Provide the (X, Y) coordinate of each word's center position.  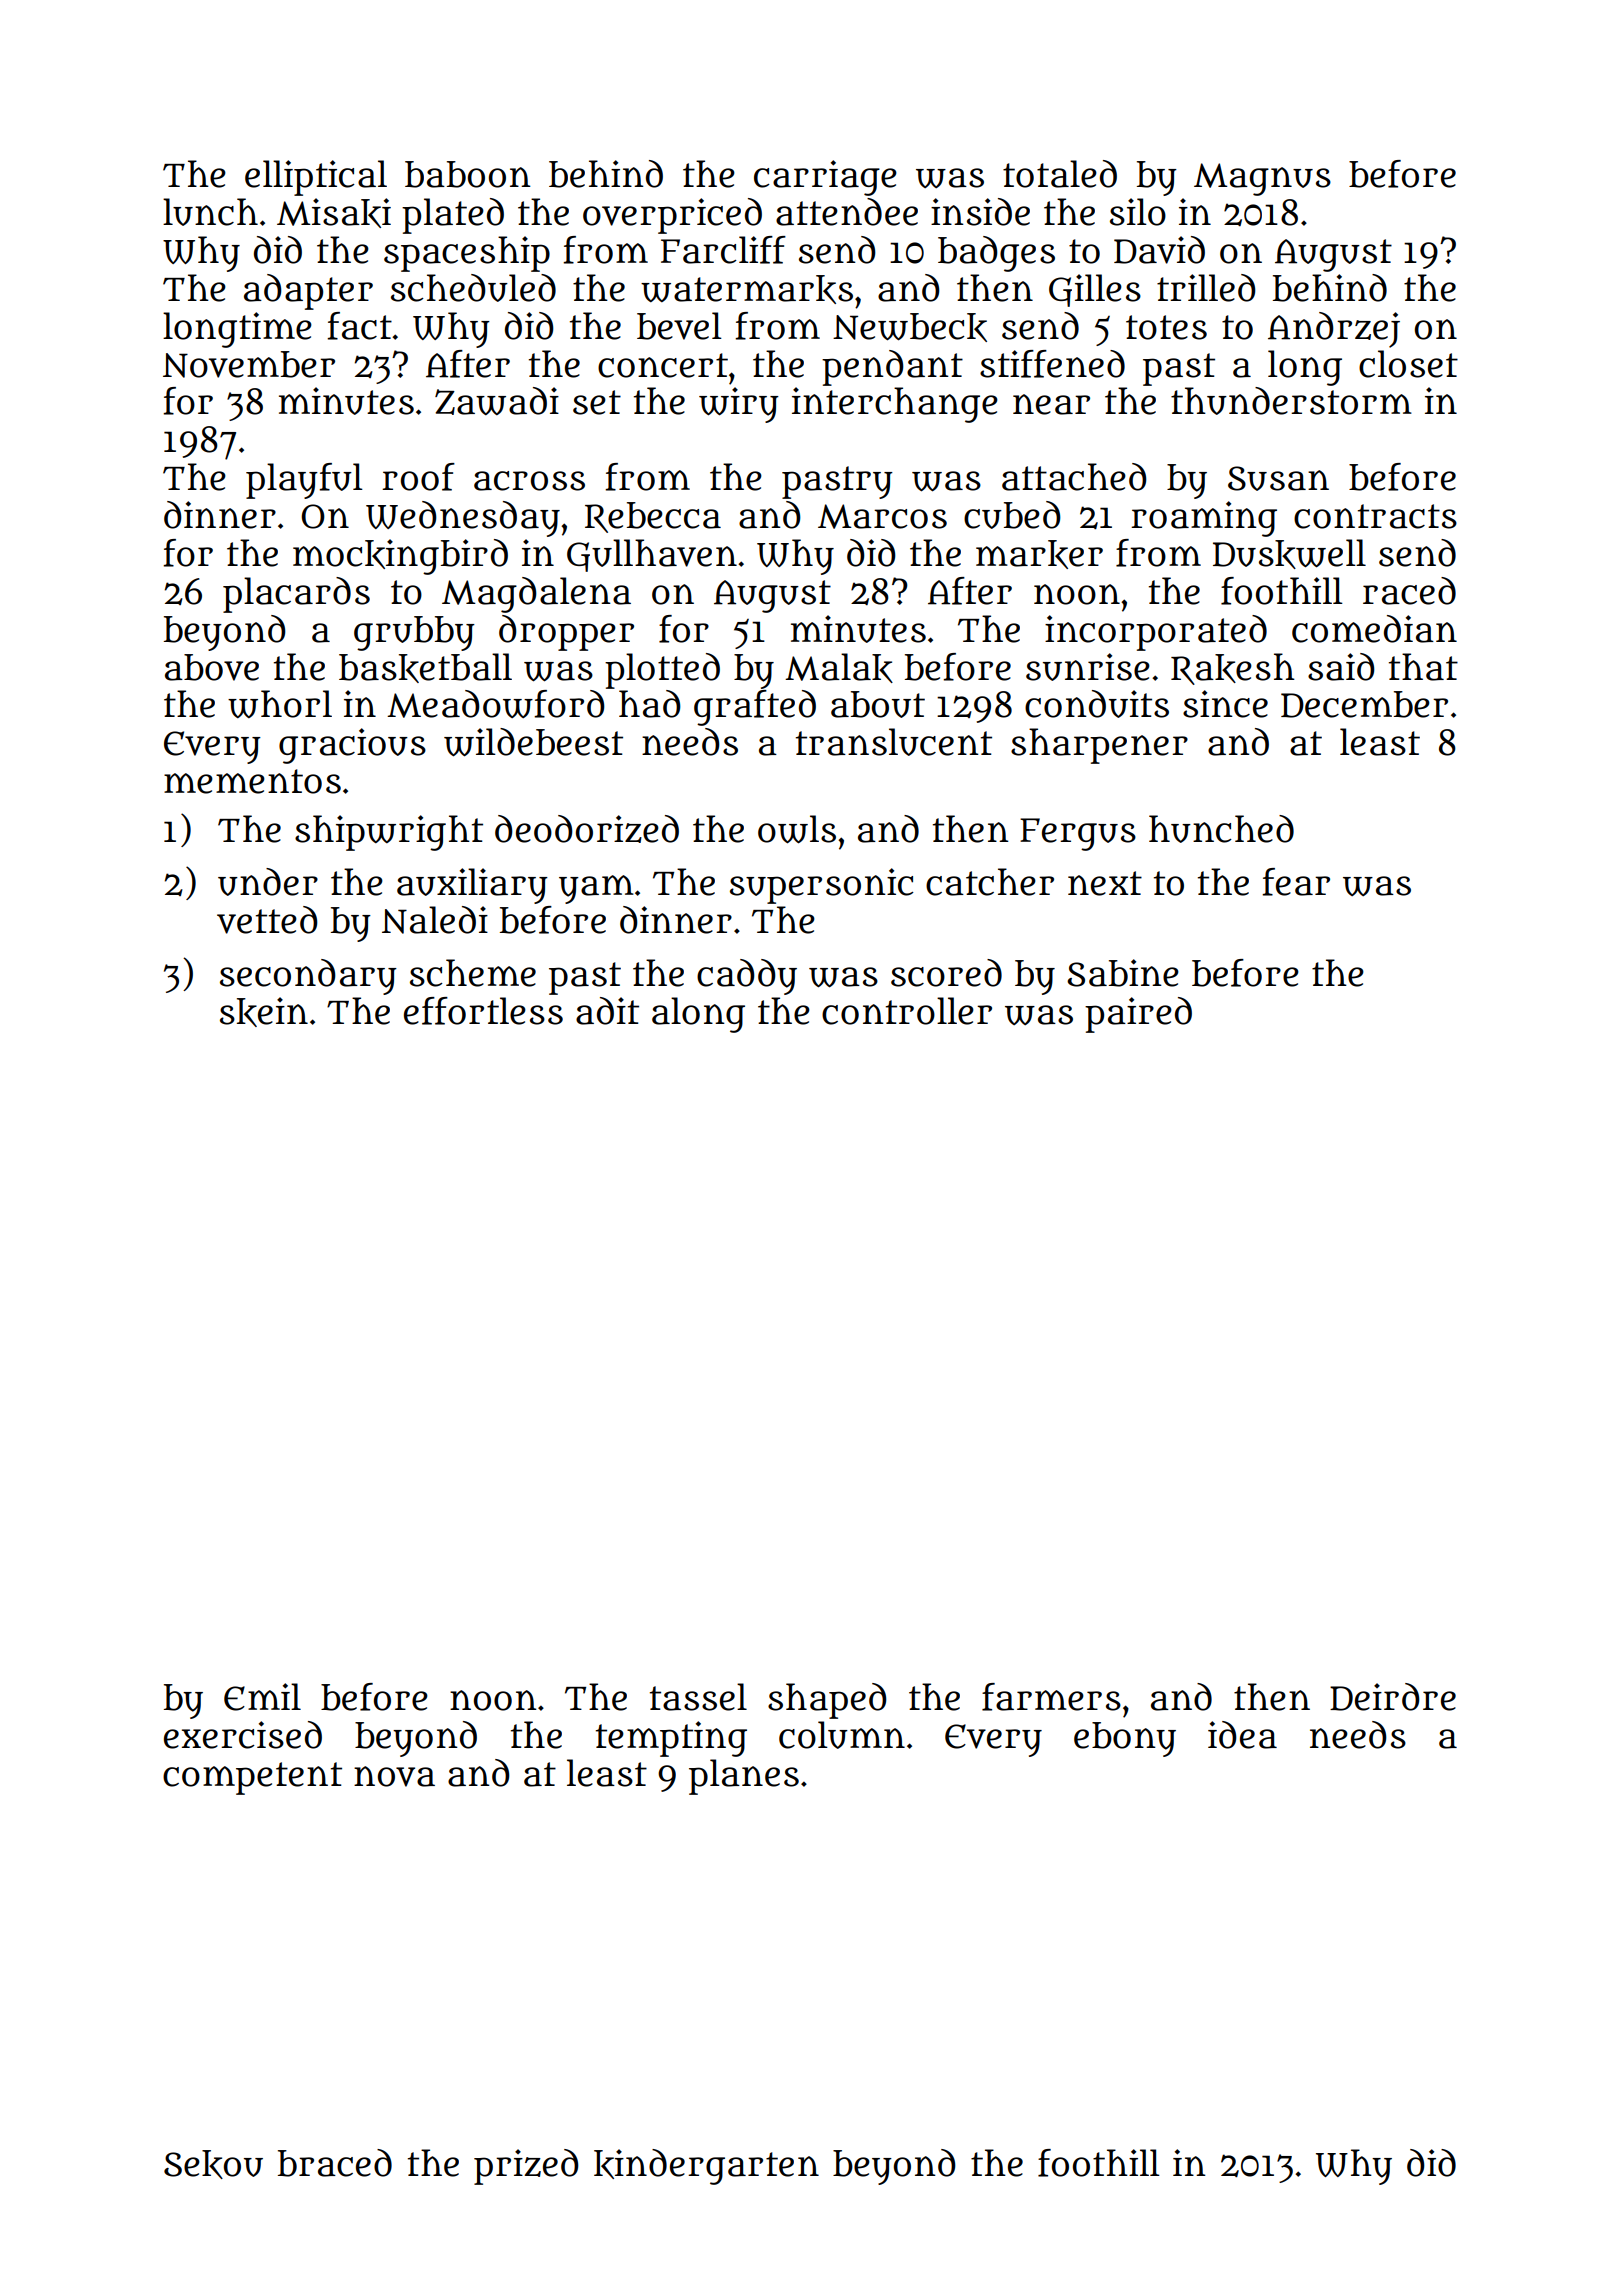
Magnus (1262, 179)
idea (1242, 1735)
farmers (1051, 1697)
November (249, 364)
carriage (825, 178)
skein (264, 1012)
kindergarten (706, 2167)
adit (607, 1011)
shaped (827, 1701)
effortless (483, 1011)
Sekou (213, 2164)
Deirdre (1393, 1697)
